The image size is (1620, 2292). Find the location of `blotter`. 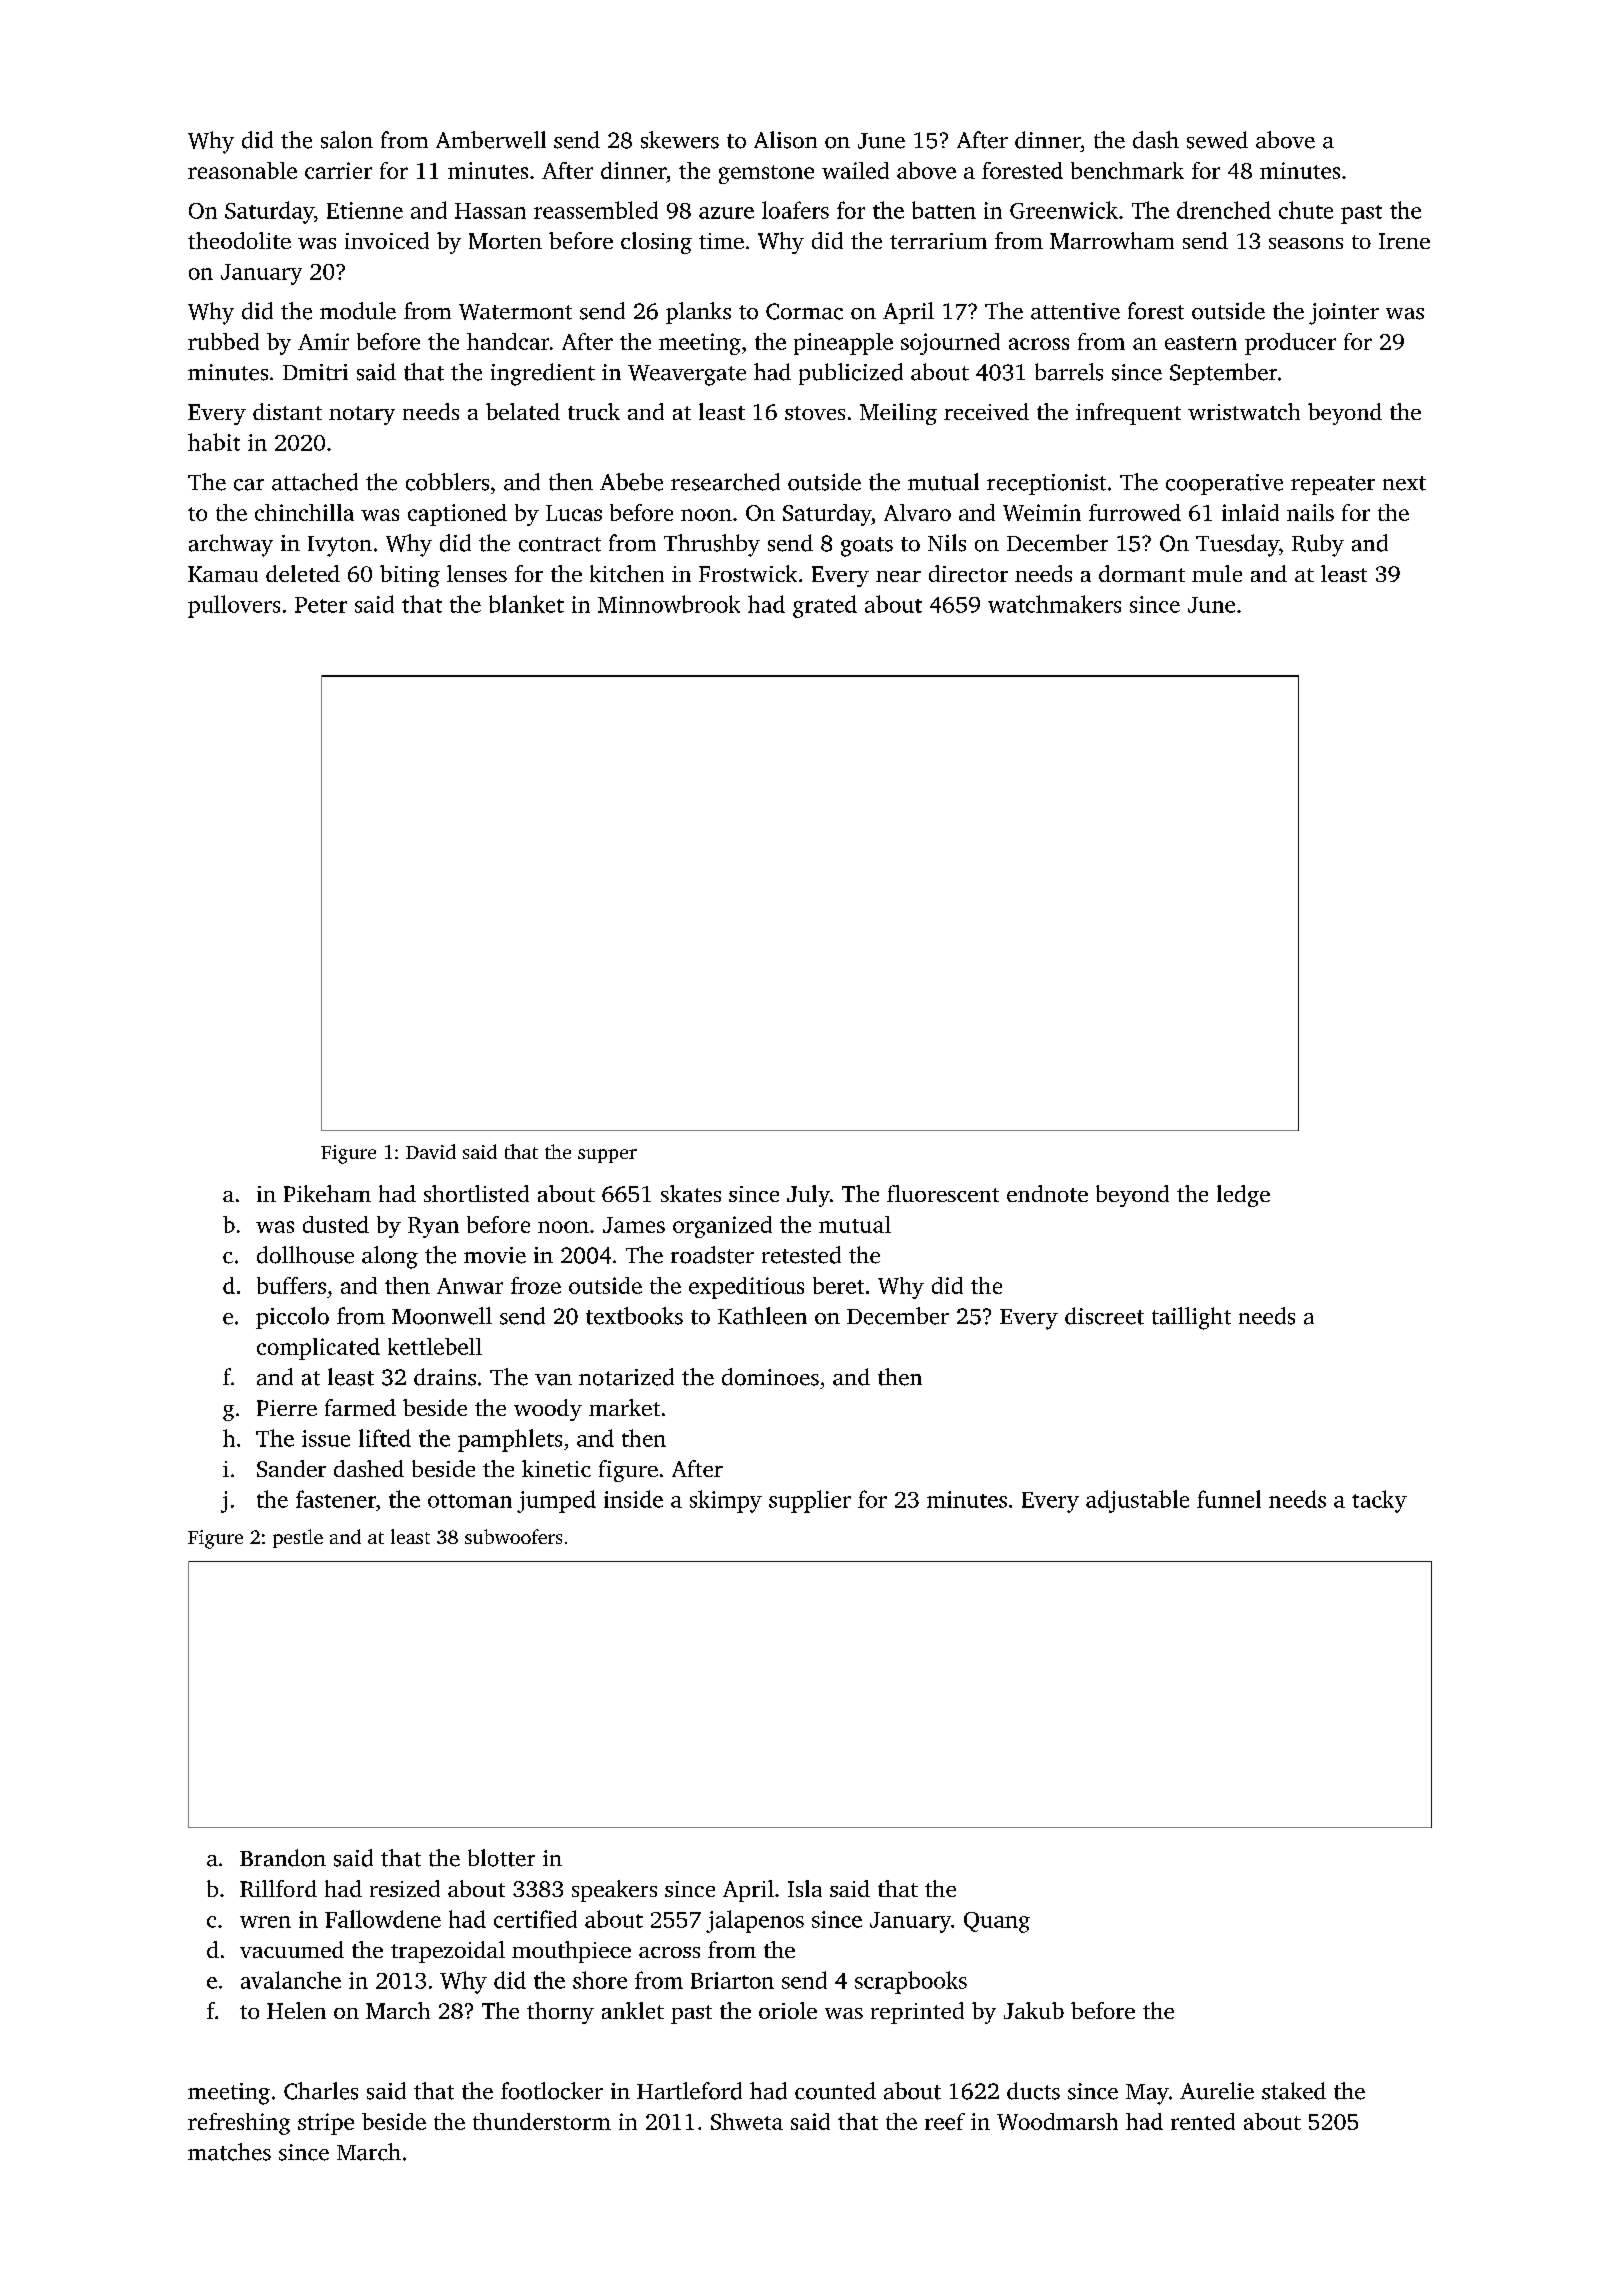

blotter is located at coordinates (501, 1858).
